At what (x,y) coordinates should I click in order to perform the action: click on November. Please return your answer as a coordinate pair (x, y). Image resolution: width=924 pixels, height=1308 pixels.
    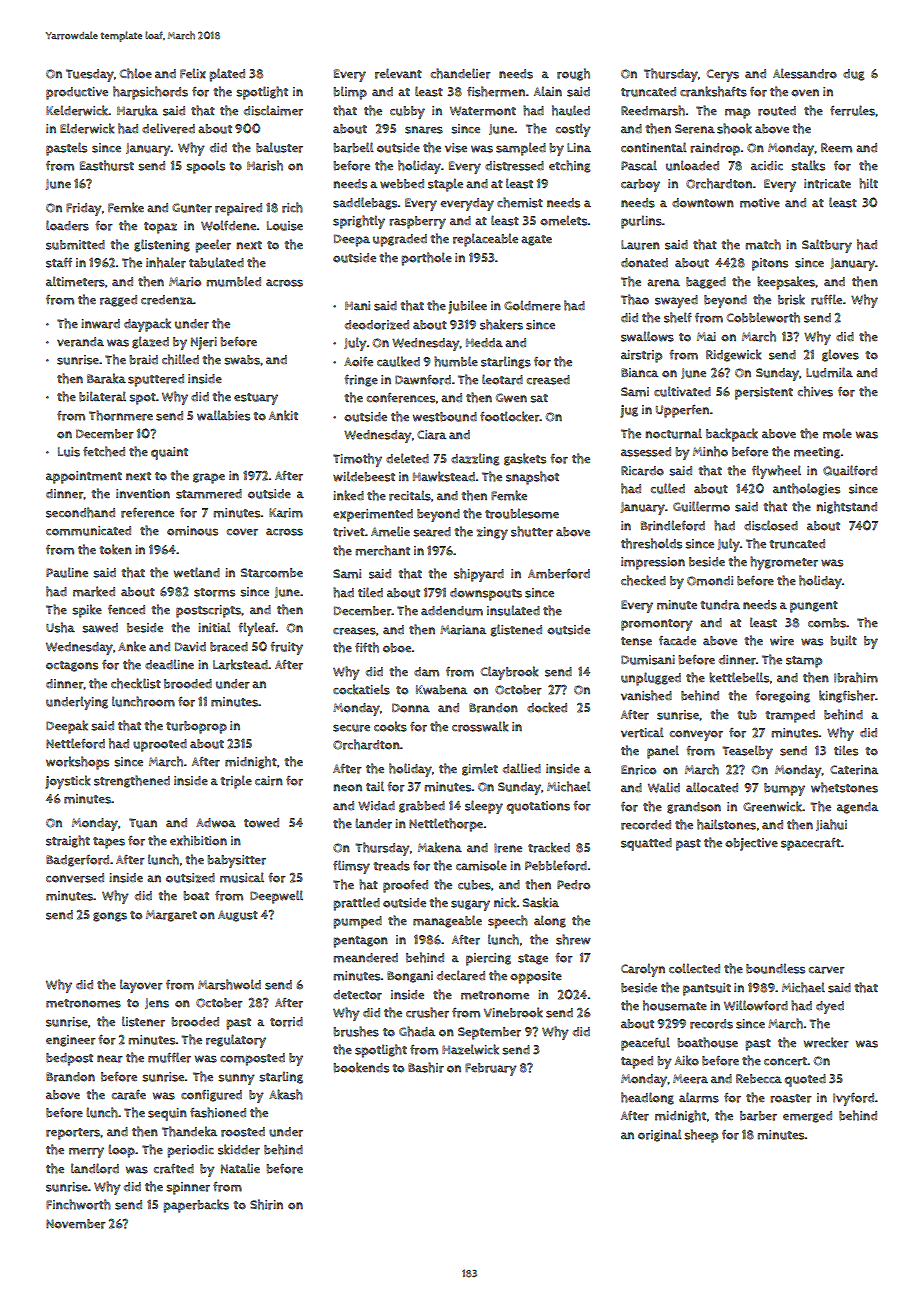
    Looking at the image, I should click on (76, 1224).
